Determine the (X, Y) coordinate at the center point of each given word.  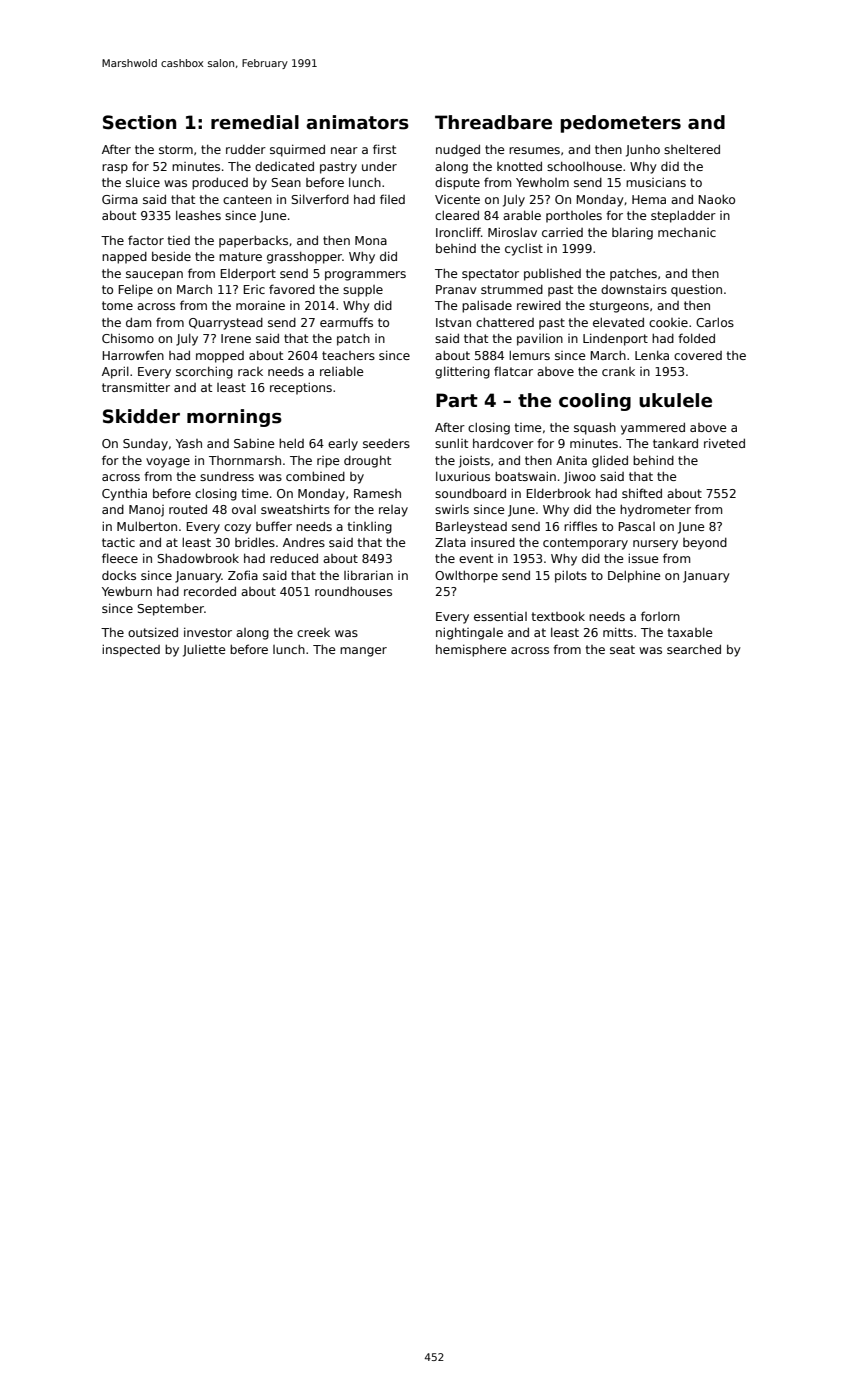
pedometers (620, 124)
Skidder (141, 416)
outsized (153, 632)
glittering (462, 372)
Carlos (715, 322)
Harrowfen (133, 355)
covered (698, 355)
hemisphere (471, 650)
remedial (255, 122)
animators (357, 122)
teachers (348, 355)
